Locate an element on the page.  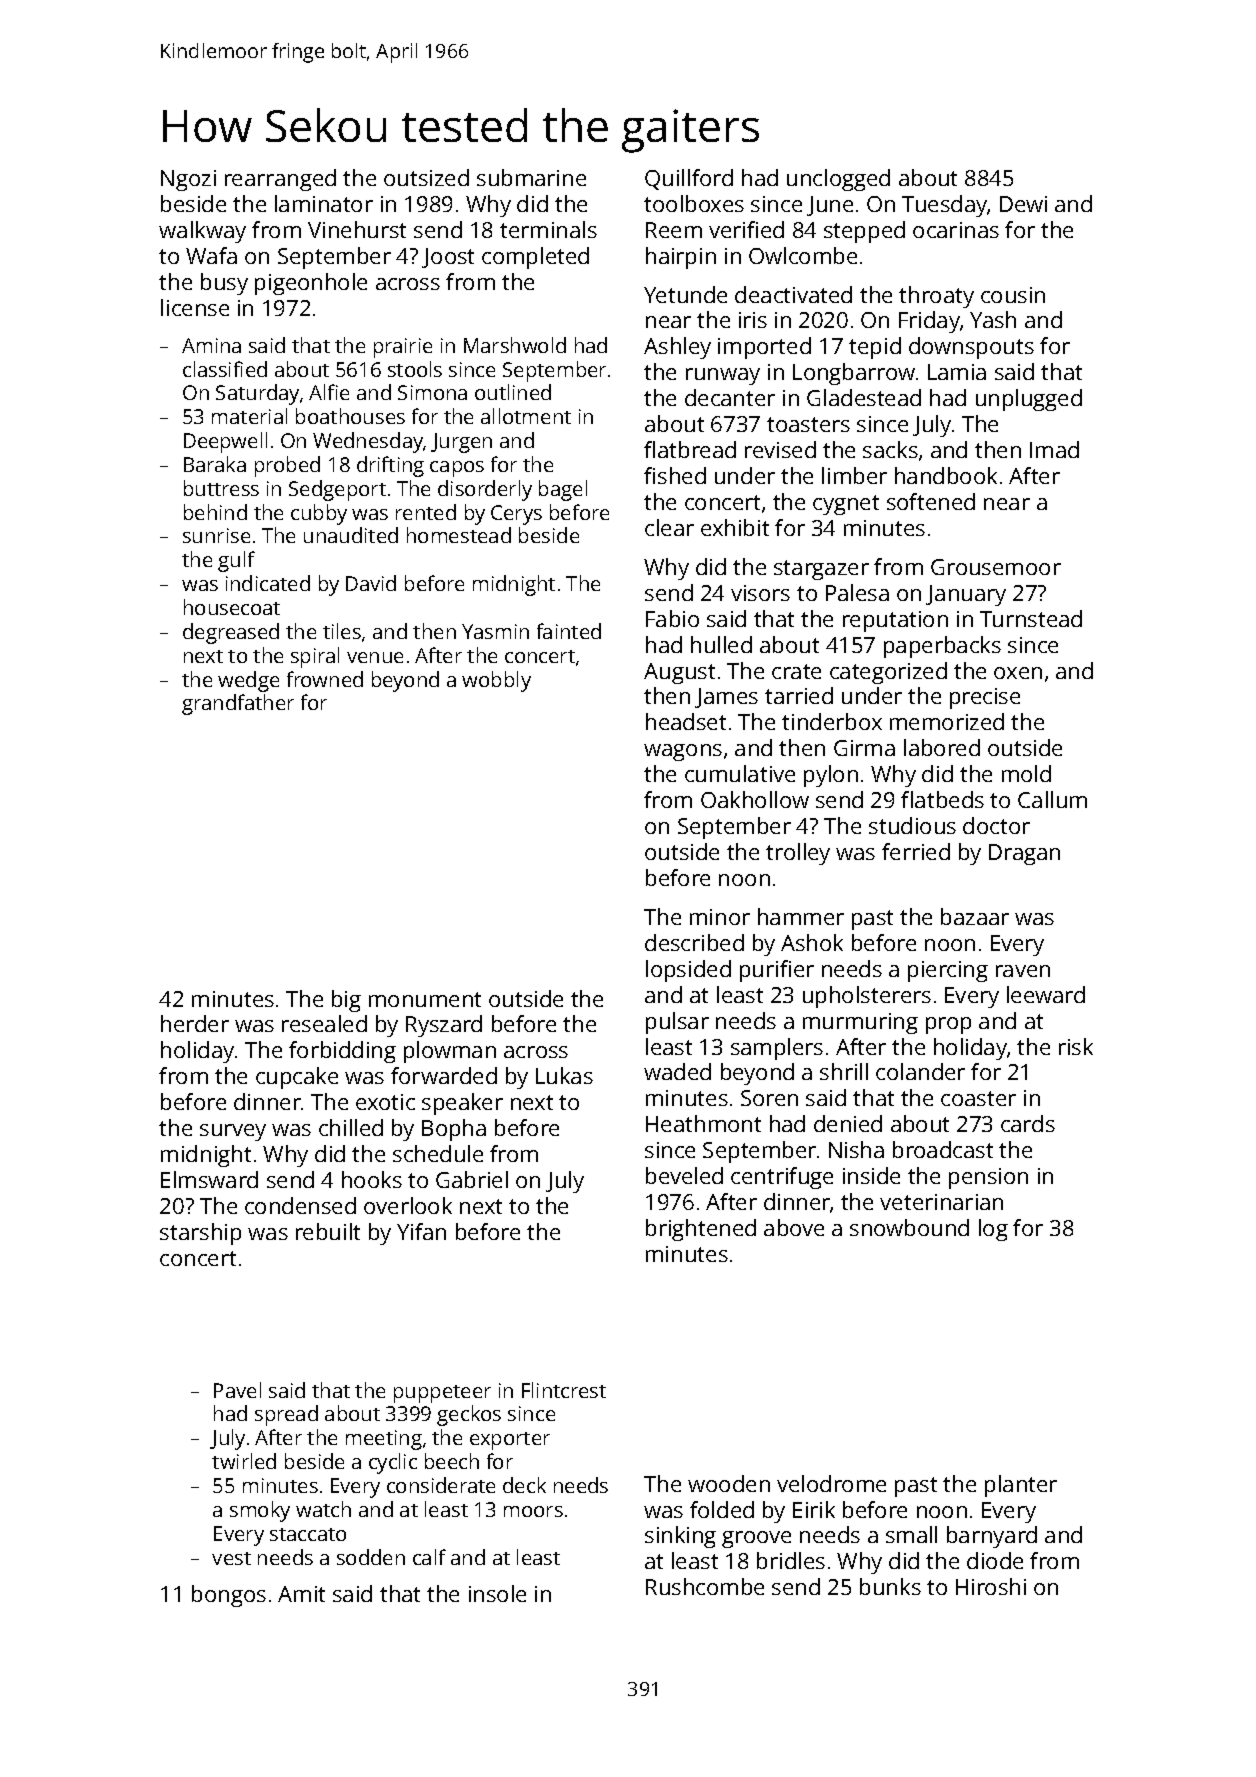
James is located at coordinates (726, 698).
